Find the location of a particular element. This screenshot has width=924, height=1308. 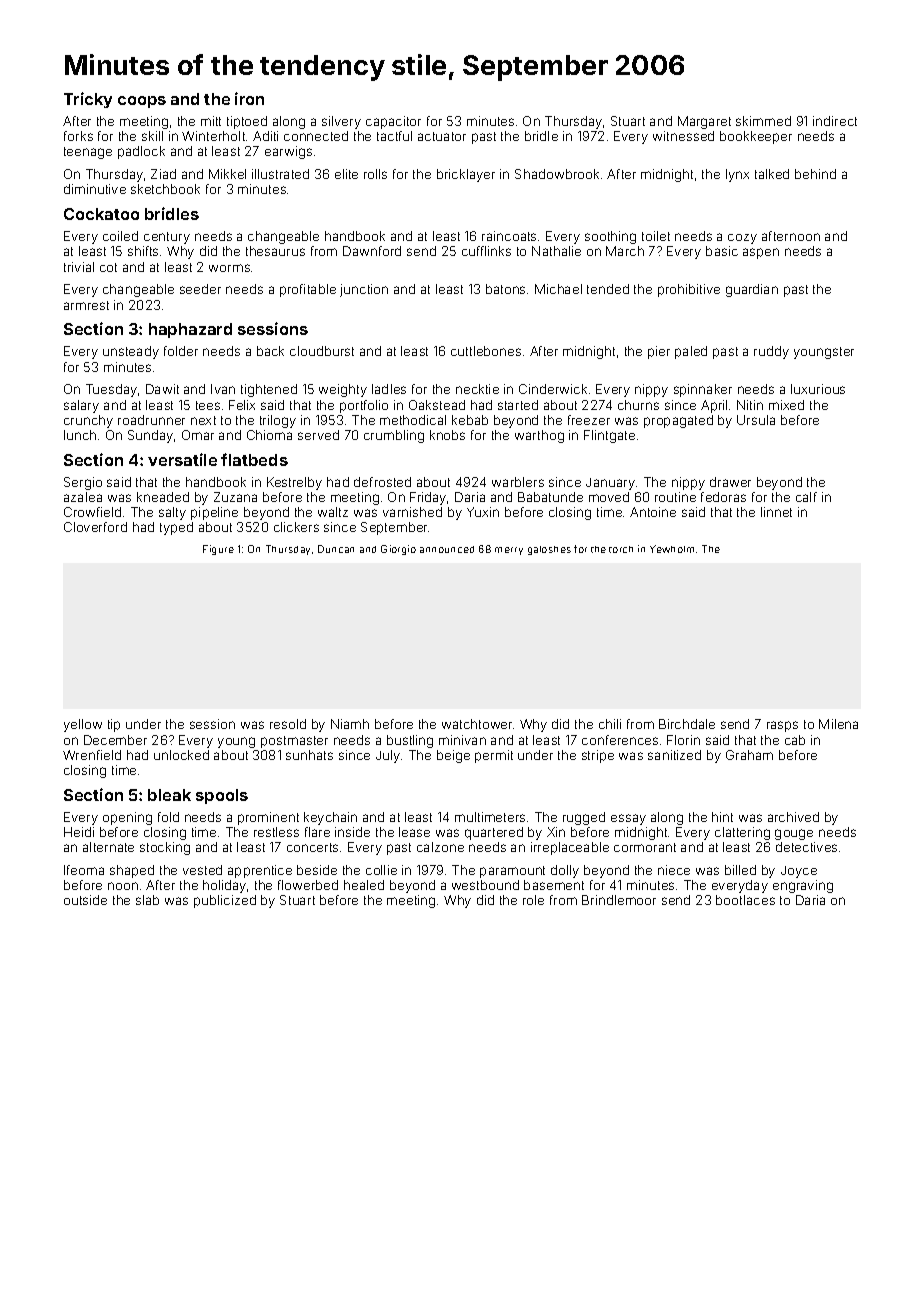

spools is located at coordinates (222, 796).
